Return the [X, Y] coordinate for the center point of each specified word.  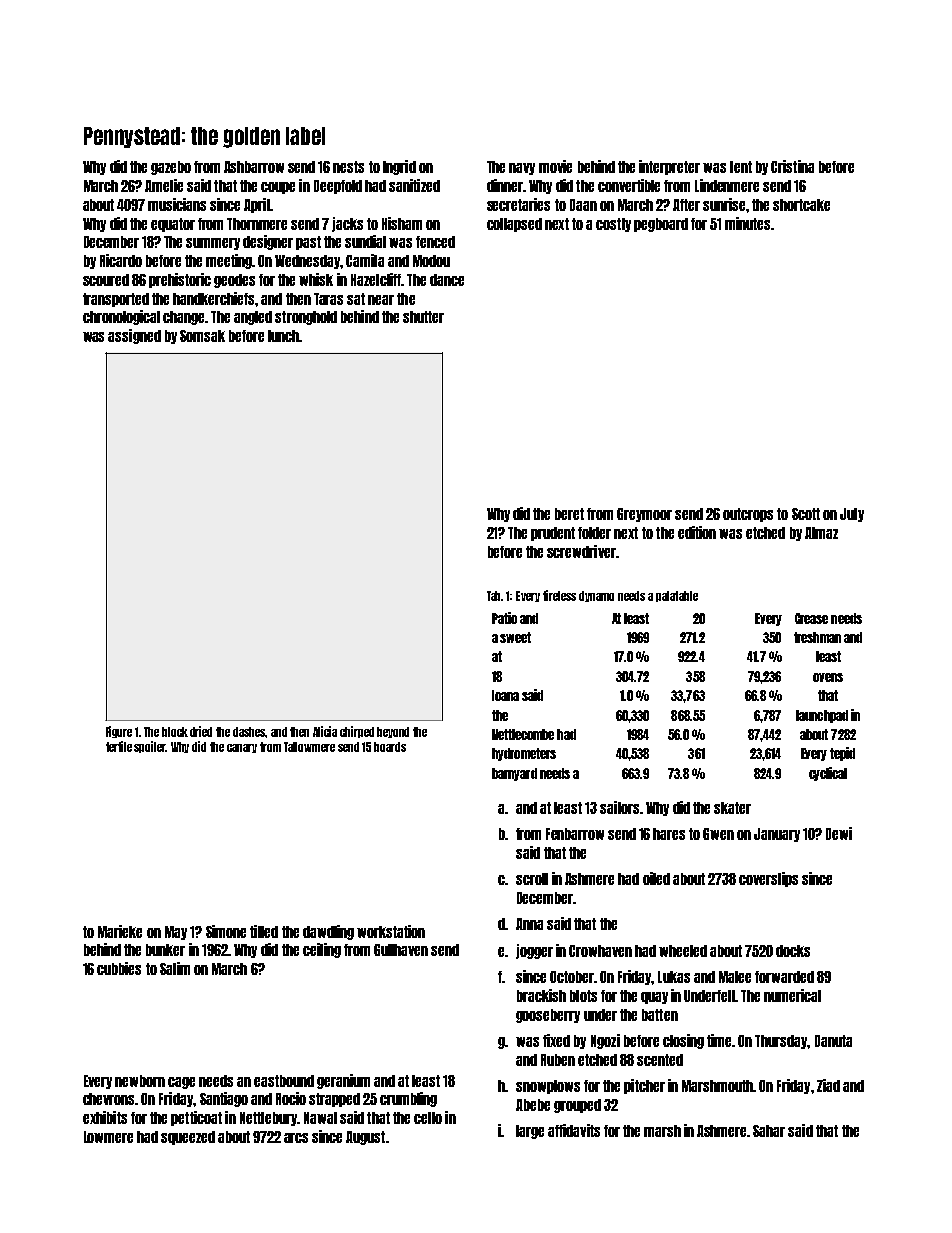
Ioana [505, 695]
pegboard [661, 225]
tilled [264, 931]
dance [447, 280]
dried [201, 731]
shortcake [801, 205]
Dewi [839, 833]
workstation [391, 931]
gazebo [171, 168]
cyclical [828, 774]
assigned [134, 336]
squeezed [188, 1138]
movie [555, 166]
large [530, 1132]
